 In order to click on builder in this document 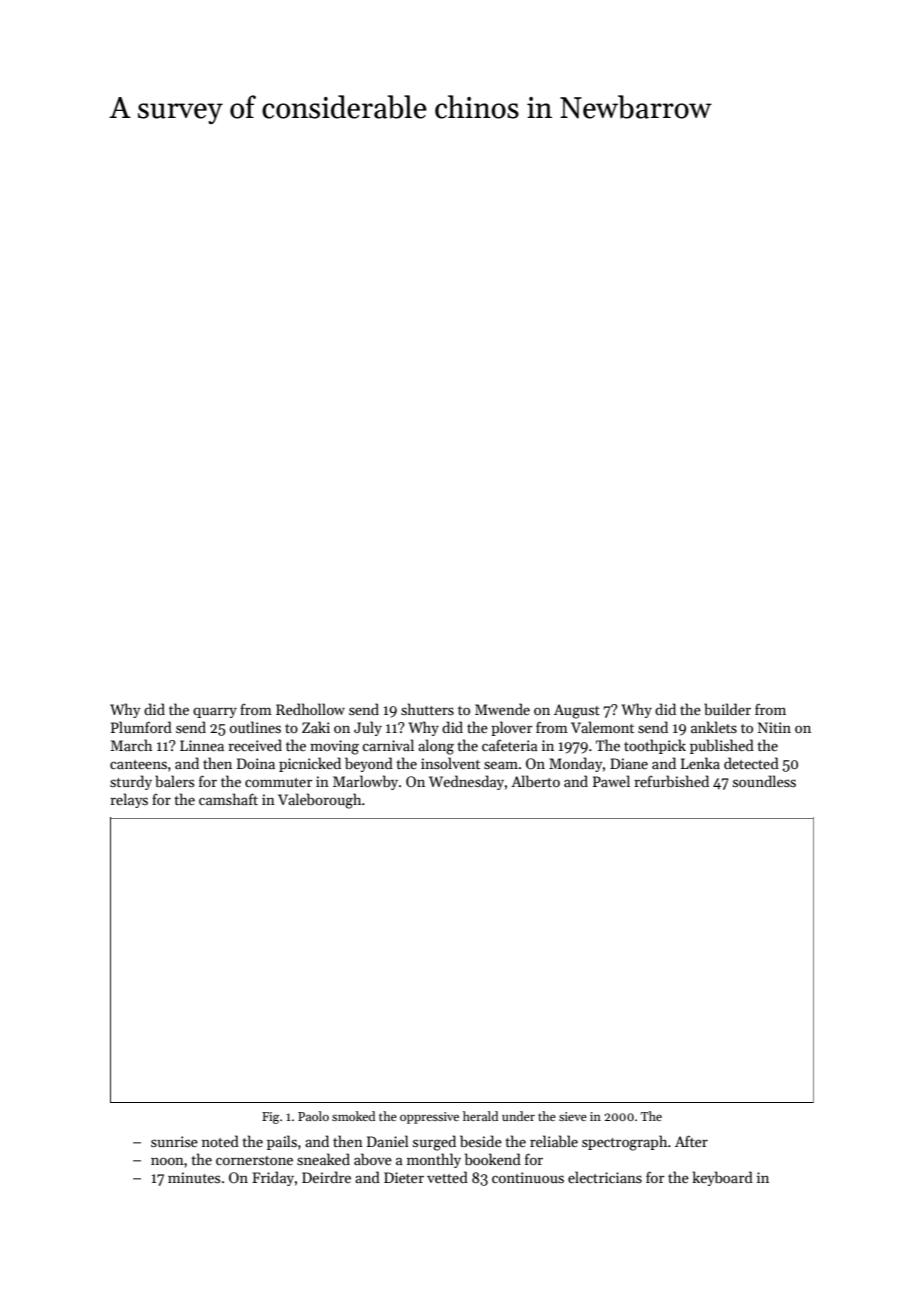, I will do `click(727, 709)`.
